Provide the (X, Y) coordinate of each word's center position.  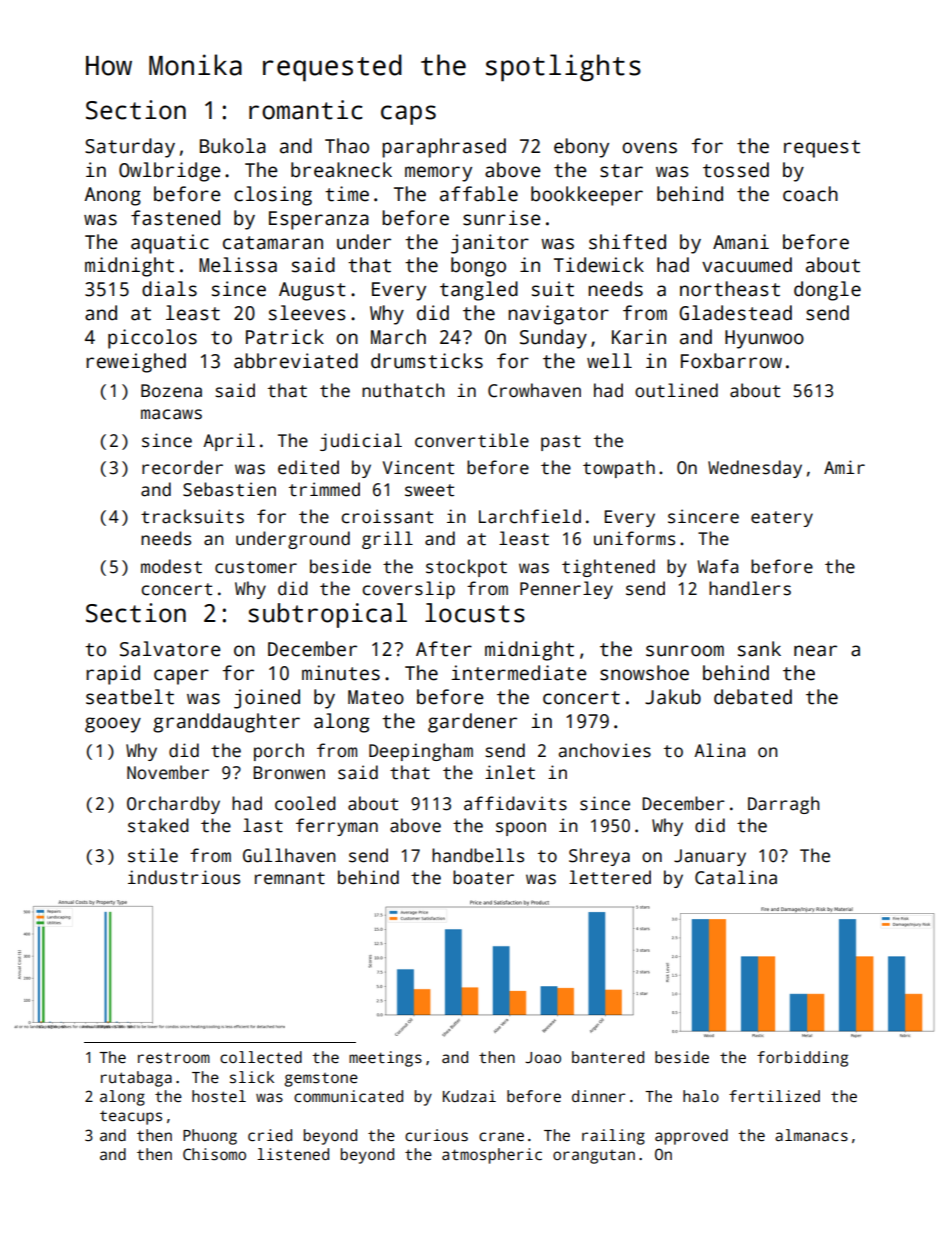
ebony (581, 148)
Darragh (783, 805)
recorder (182, 467)
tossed (736, 170)
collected (261, 1057)
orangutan (594, 1157)
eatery (782, 519)
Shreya (599, 857)
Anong (112, 196)
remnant (290, 878)
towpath (619, 469)
